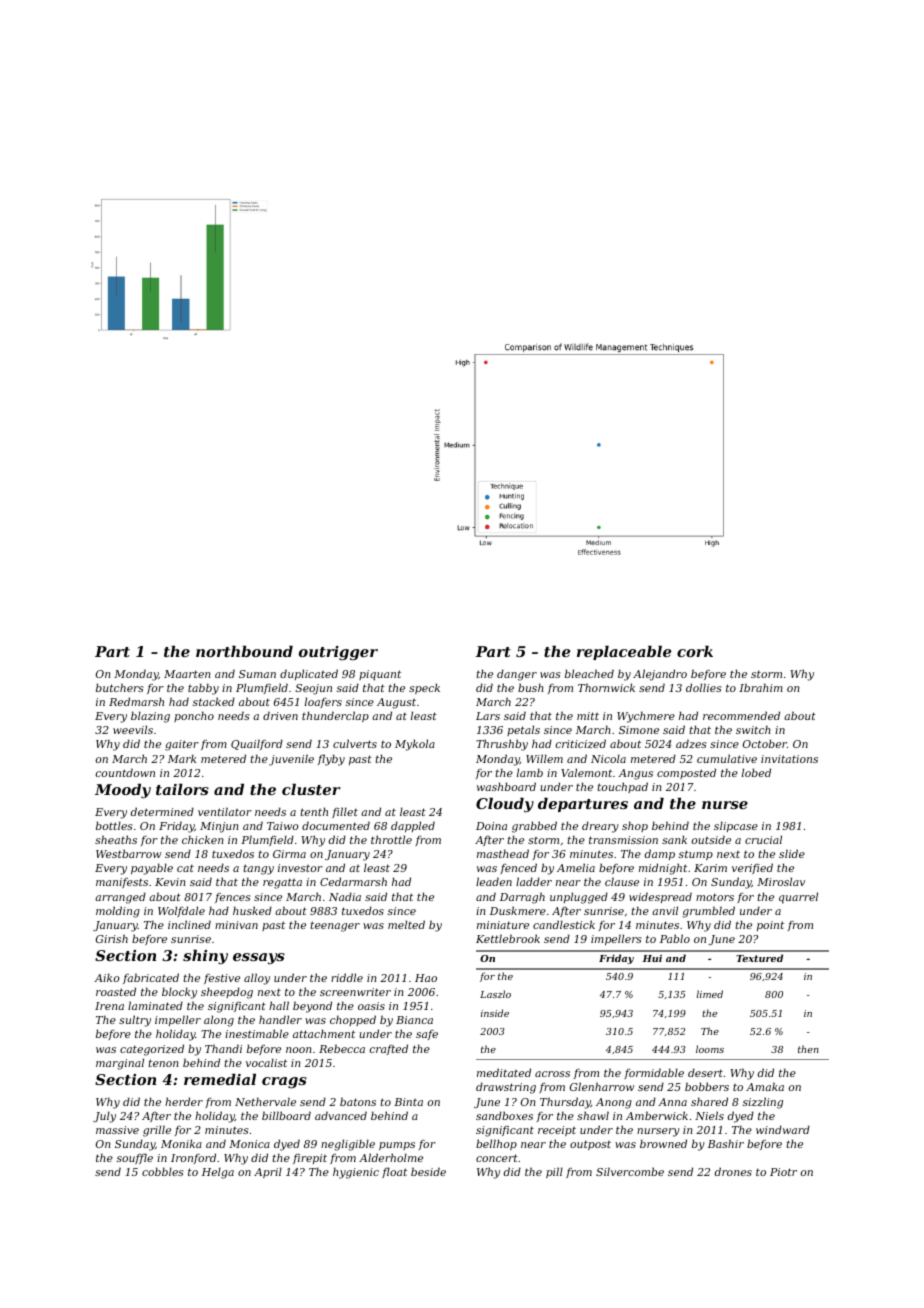 The image size is (924, 1308). What do you see at coordinates (244, 651) in the document?
I see `northbound` at bounding box center [244, 651].
